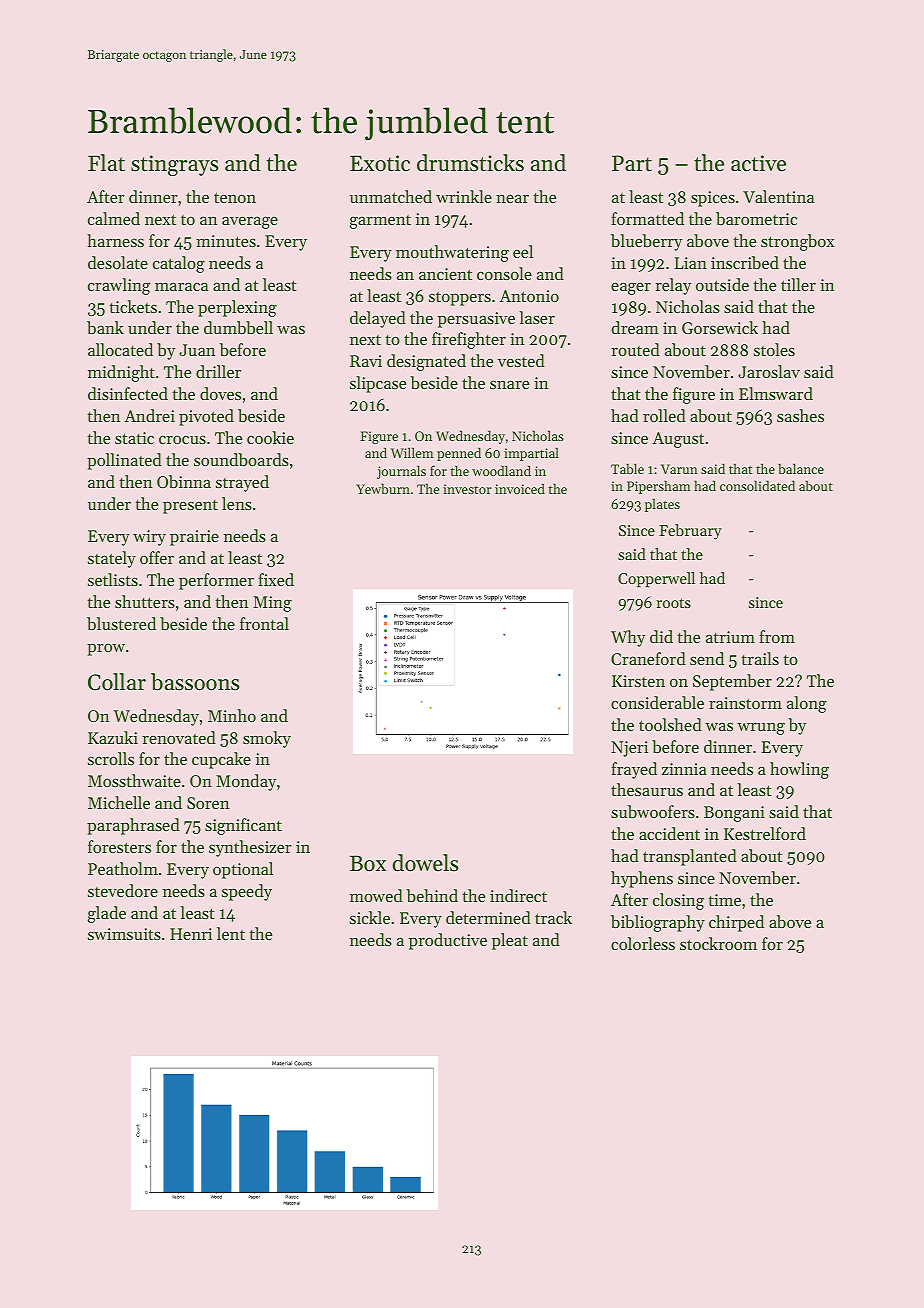  Describe the element at coordinates (425, 863) in the image. I see `dowels` at that location.
